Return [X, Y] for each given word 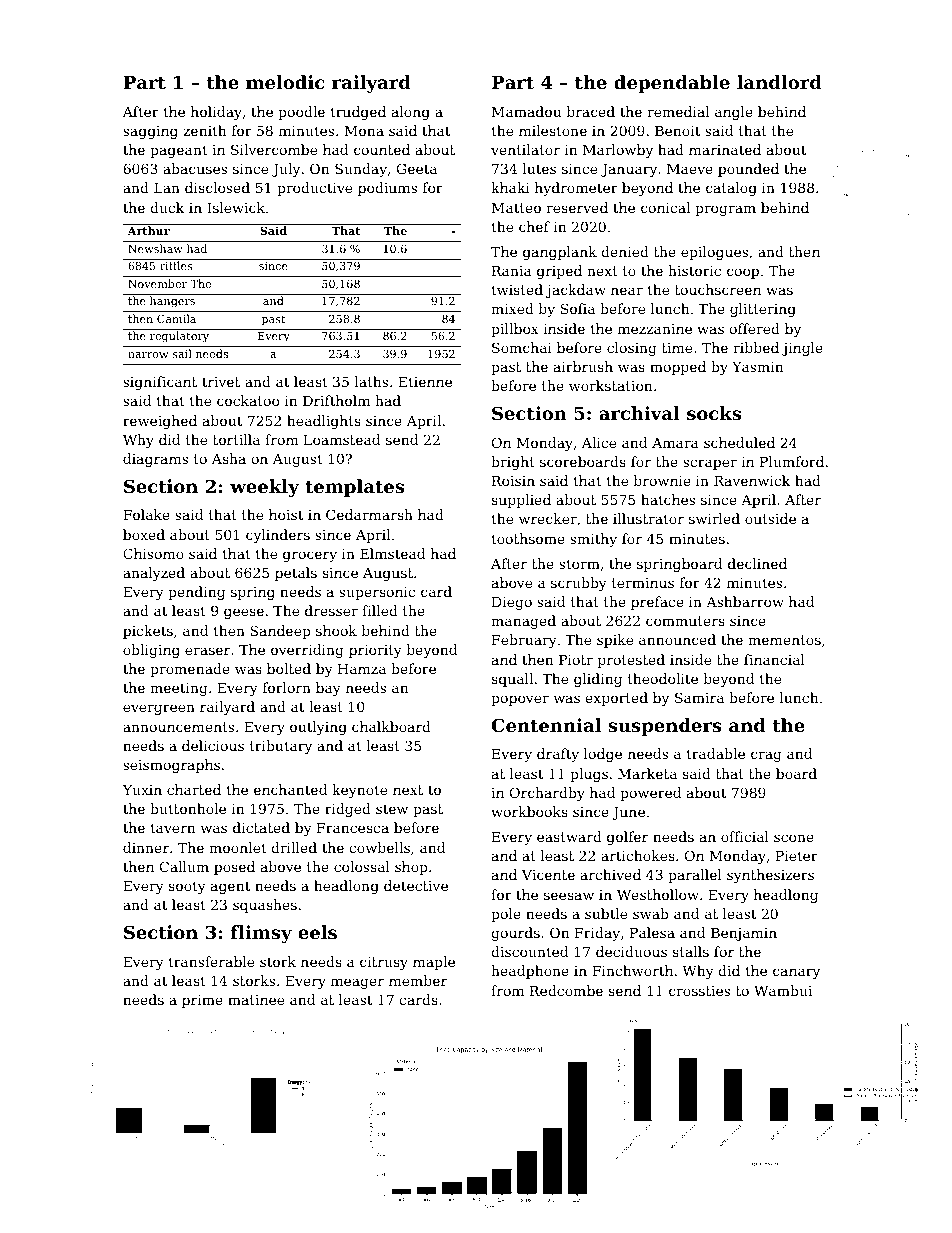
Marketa [647, 773]
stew [392, 809]
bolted [289, 668]
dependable [672, 84]
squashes [265, 906]
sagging [150, 132]
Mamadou [526, 111]
